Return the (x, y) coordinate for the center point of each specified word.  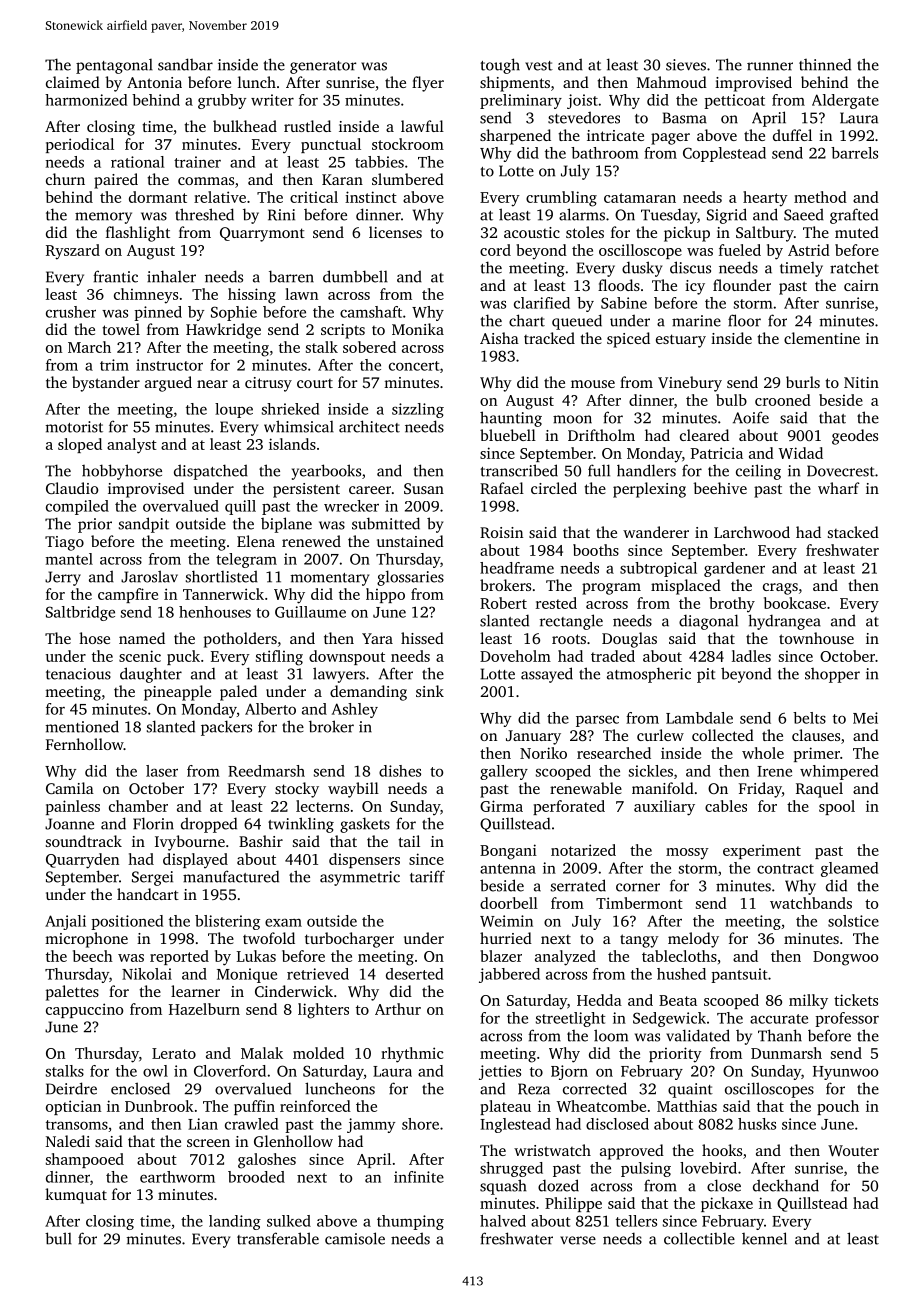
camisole (355, 1238)
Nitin (861, 382)
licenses (395, 232)
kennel (764, 1238)
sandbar (185, 64)
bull (58, 1238)
